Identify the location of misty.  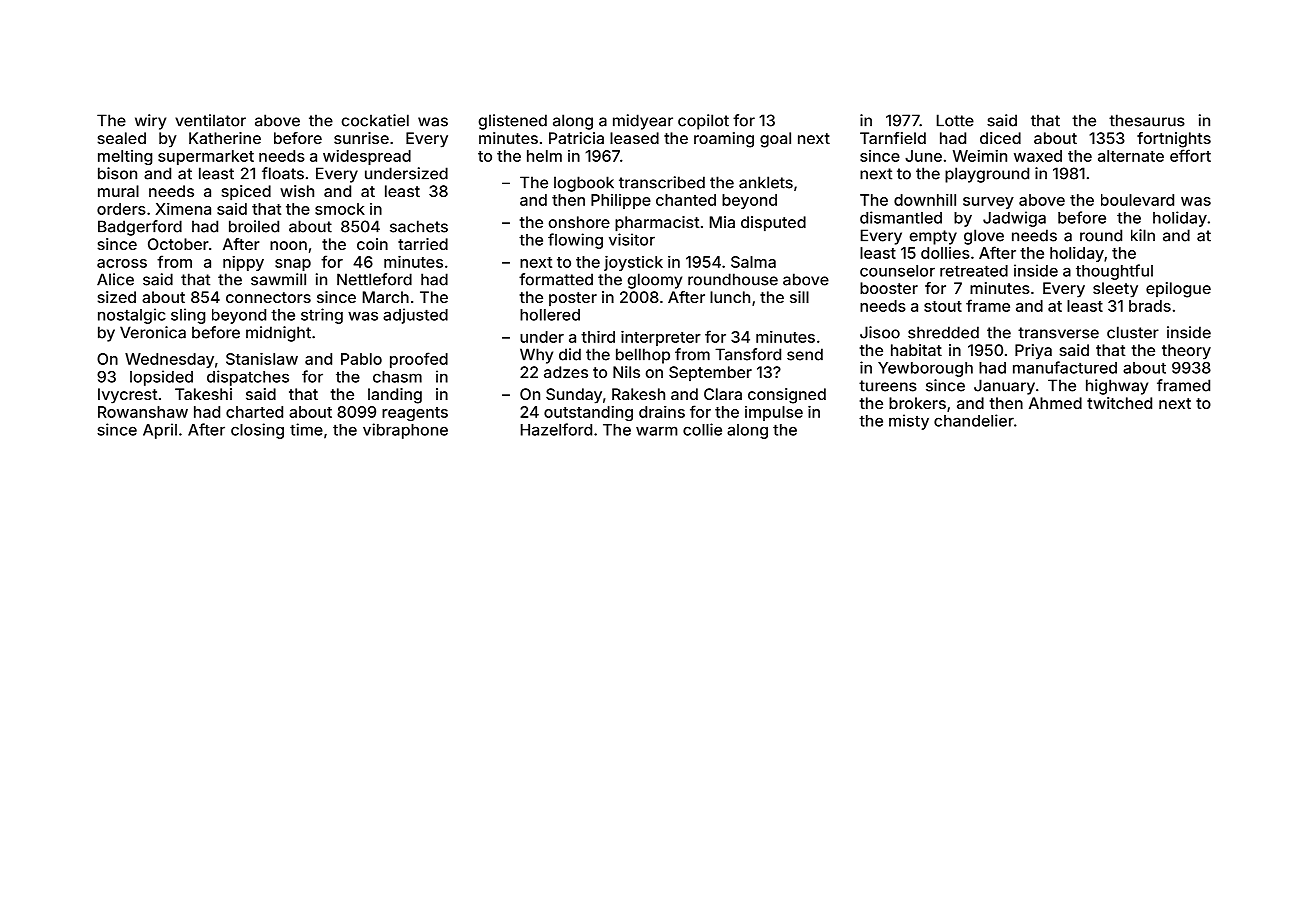
(909, 422).
